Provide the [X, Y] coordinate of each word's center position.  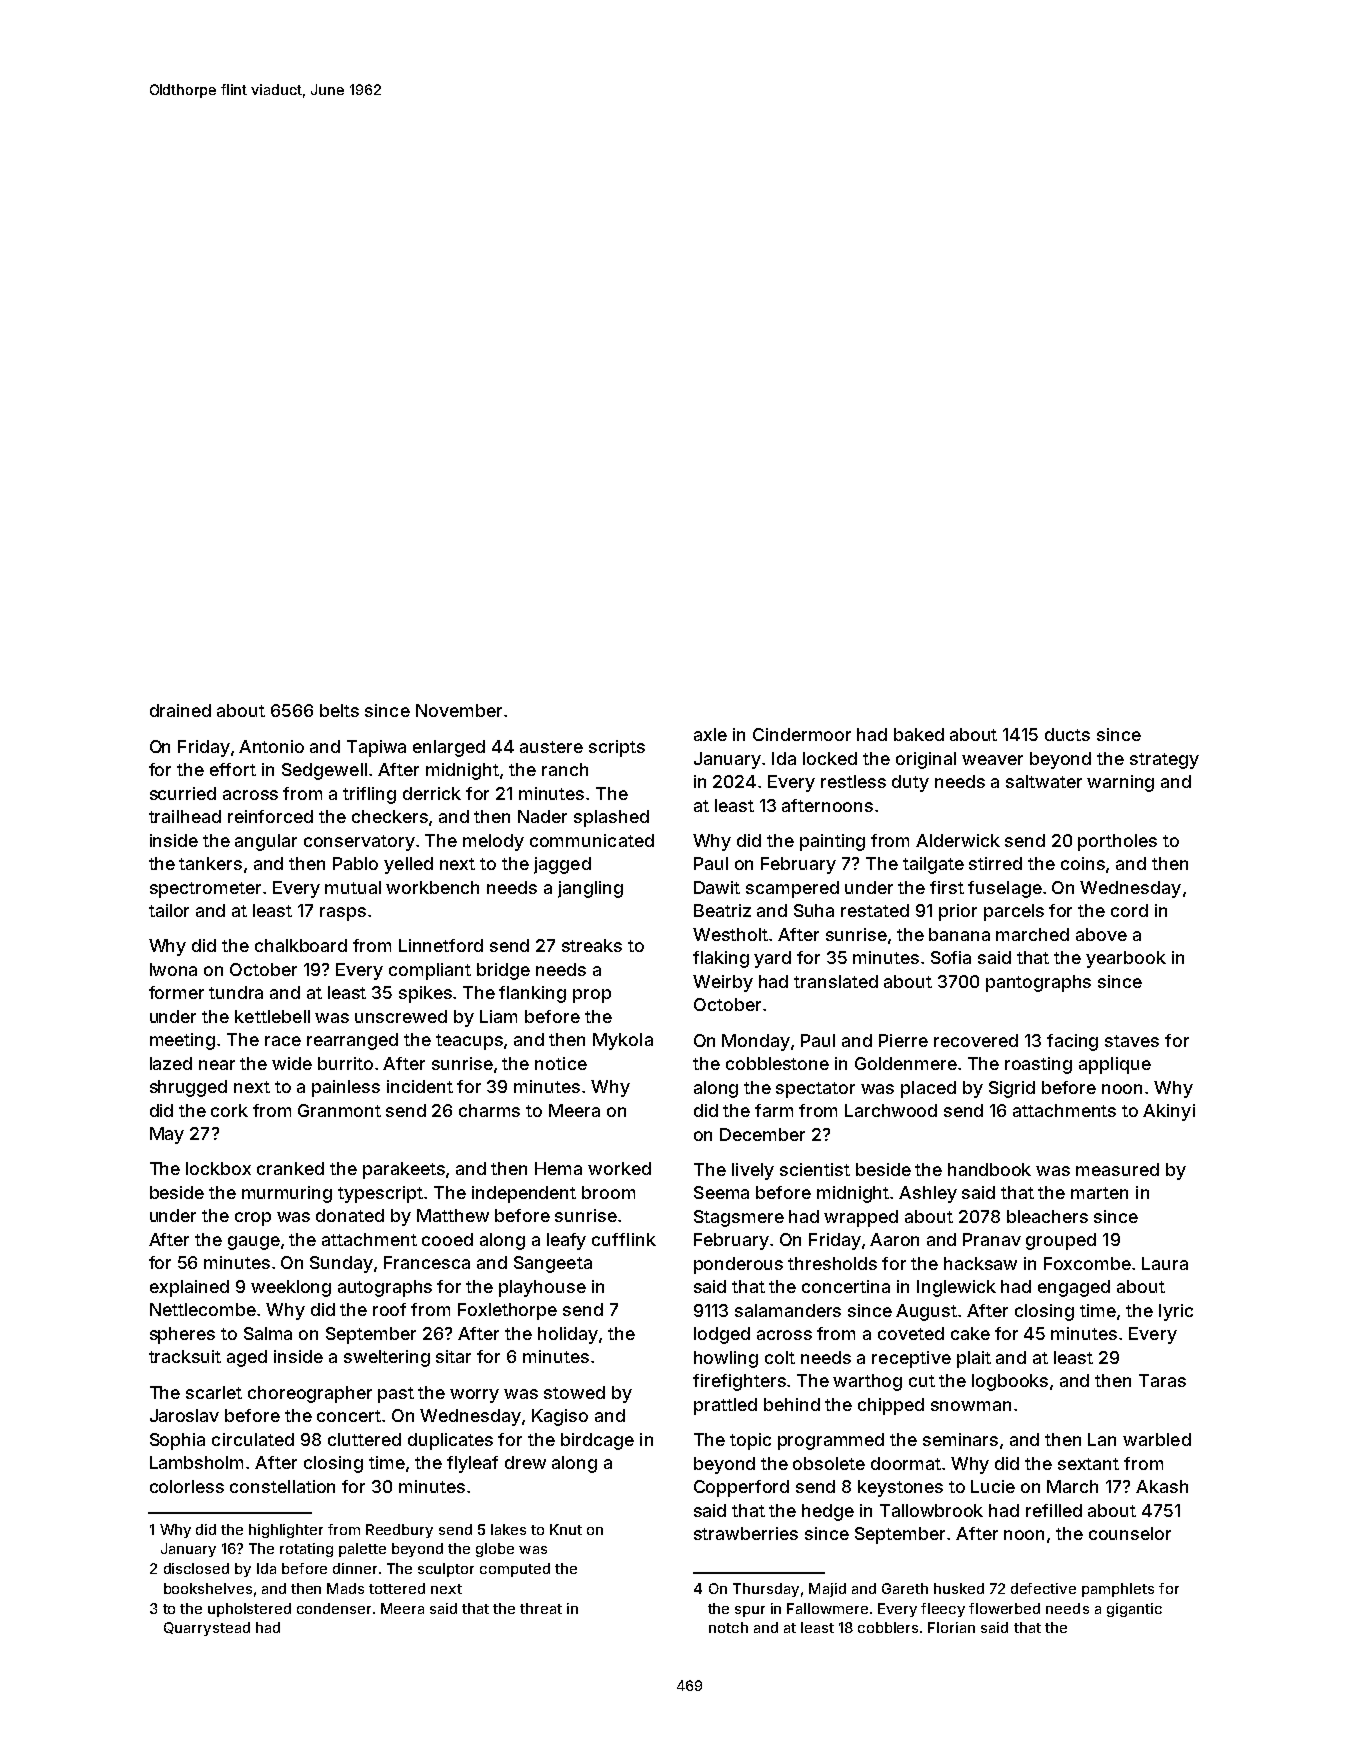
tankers [210, 863]
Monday [756, 1042]
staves [1132, 1041]
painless [346, 1088]
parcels [1014, 912]
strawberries [746, 1533]
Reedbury [399, 1531]
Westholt [730, 934]
